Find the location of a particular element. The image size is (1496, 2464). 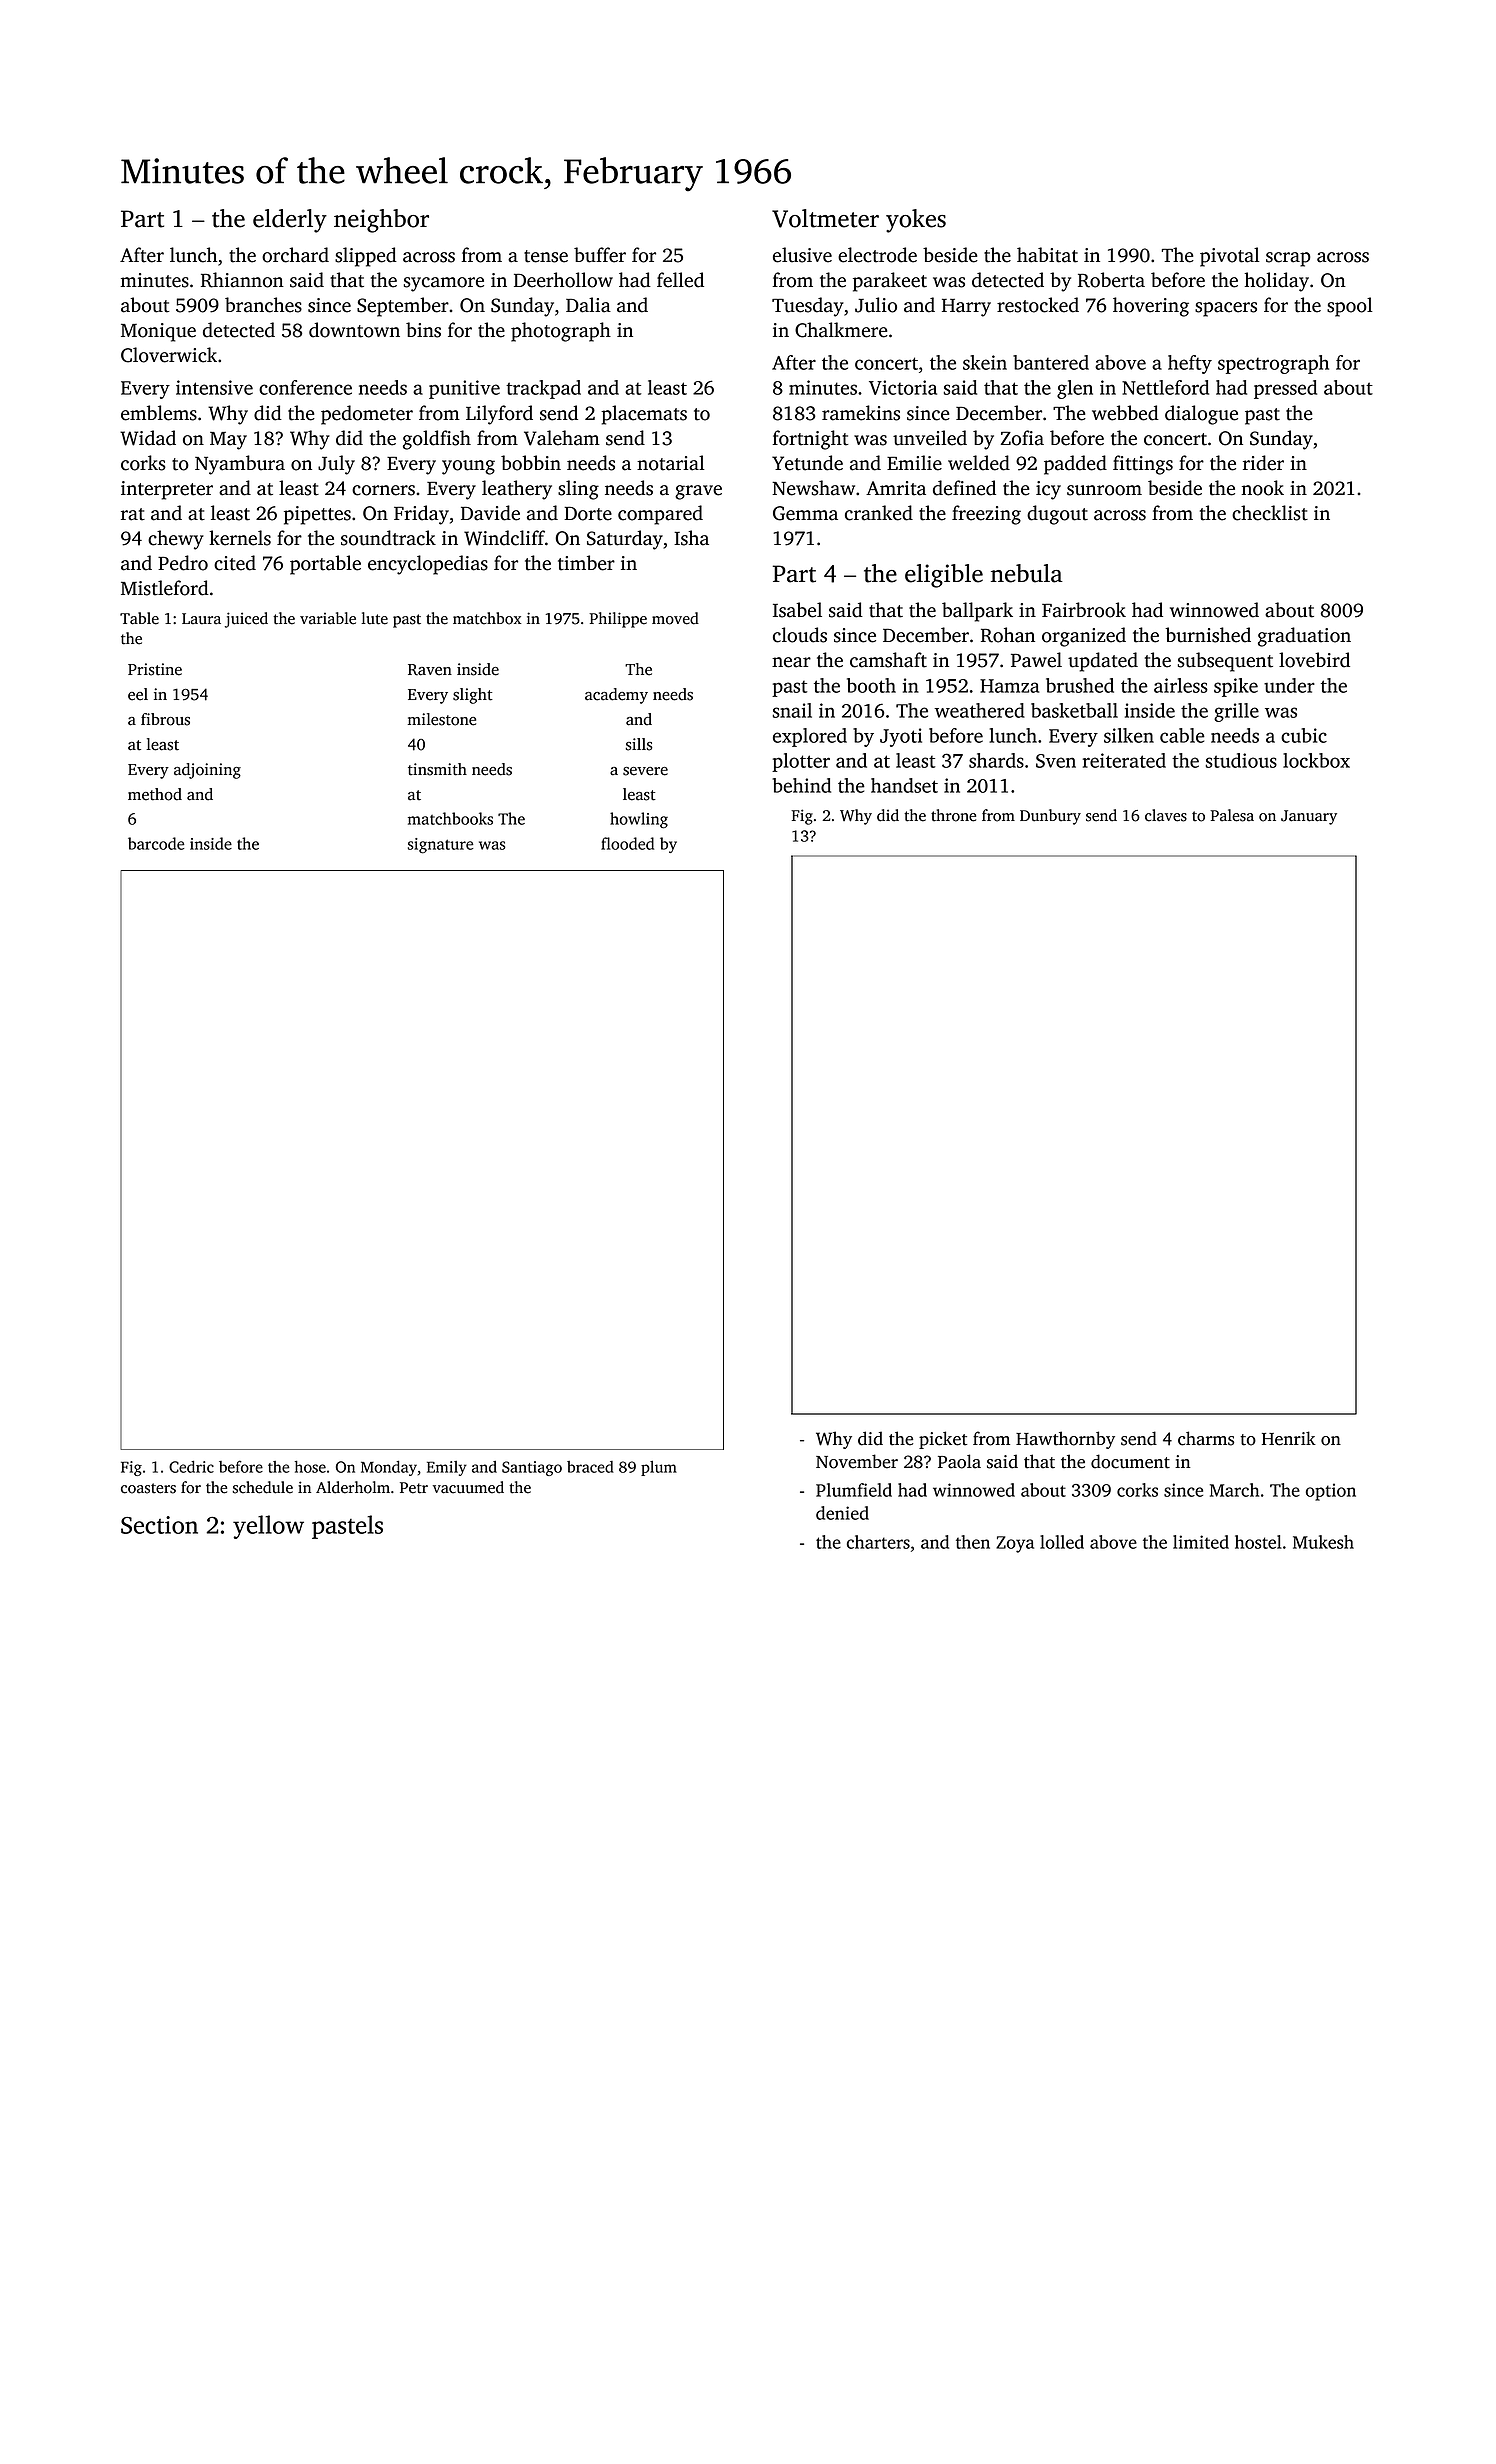

lockbox is located at coordinates (1316, 760).
